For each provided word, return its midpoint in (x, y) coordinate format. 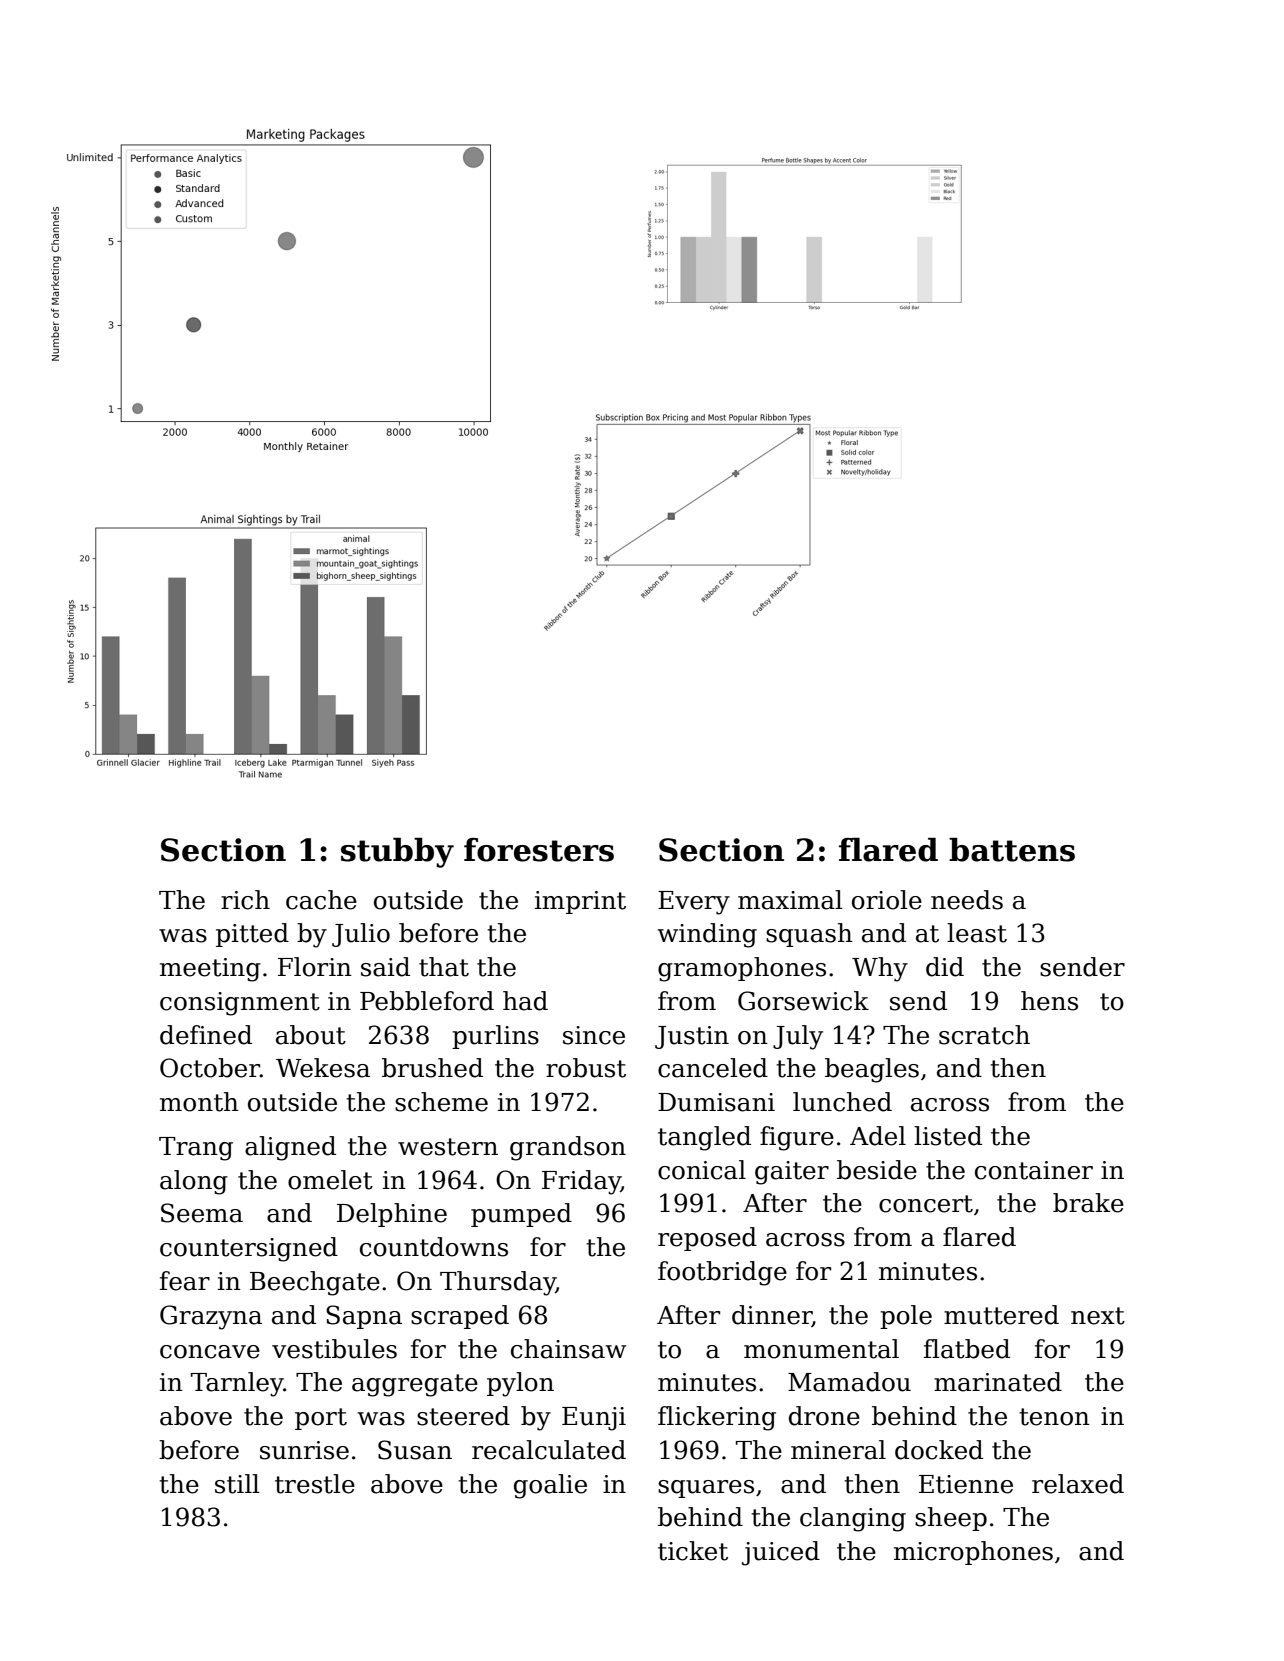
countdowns (434, 1247)
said (385, 967)
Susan (415, 1450)
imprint (580, 902)
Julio (361, 935)
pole (906, 1317)
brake (1088, 1203)
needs (967, 900)
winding (707, 935)
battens (1012, 850)
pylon (520, 1384)
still (237, 1484)
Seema (202, 1213)
